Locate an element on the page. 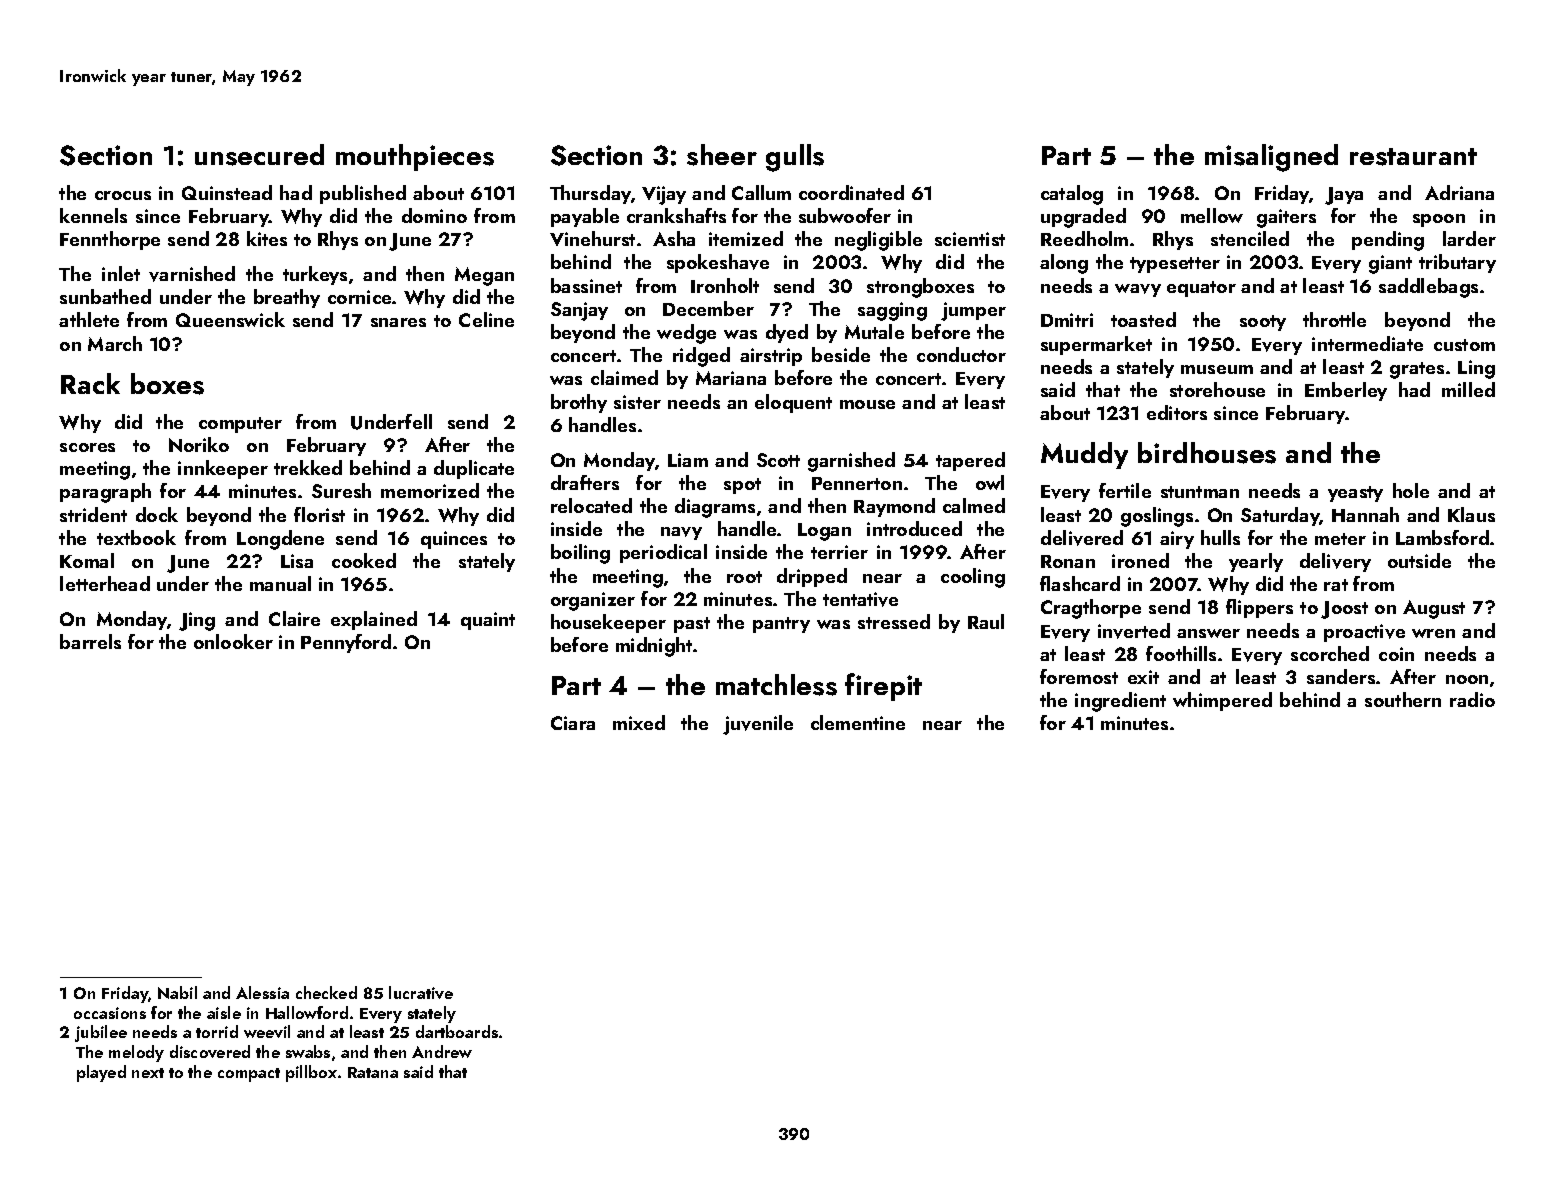 The image size is (1556, 1203). editors is located at coordinates (1177, 412).
